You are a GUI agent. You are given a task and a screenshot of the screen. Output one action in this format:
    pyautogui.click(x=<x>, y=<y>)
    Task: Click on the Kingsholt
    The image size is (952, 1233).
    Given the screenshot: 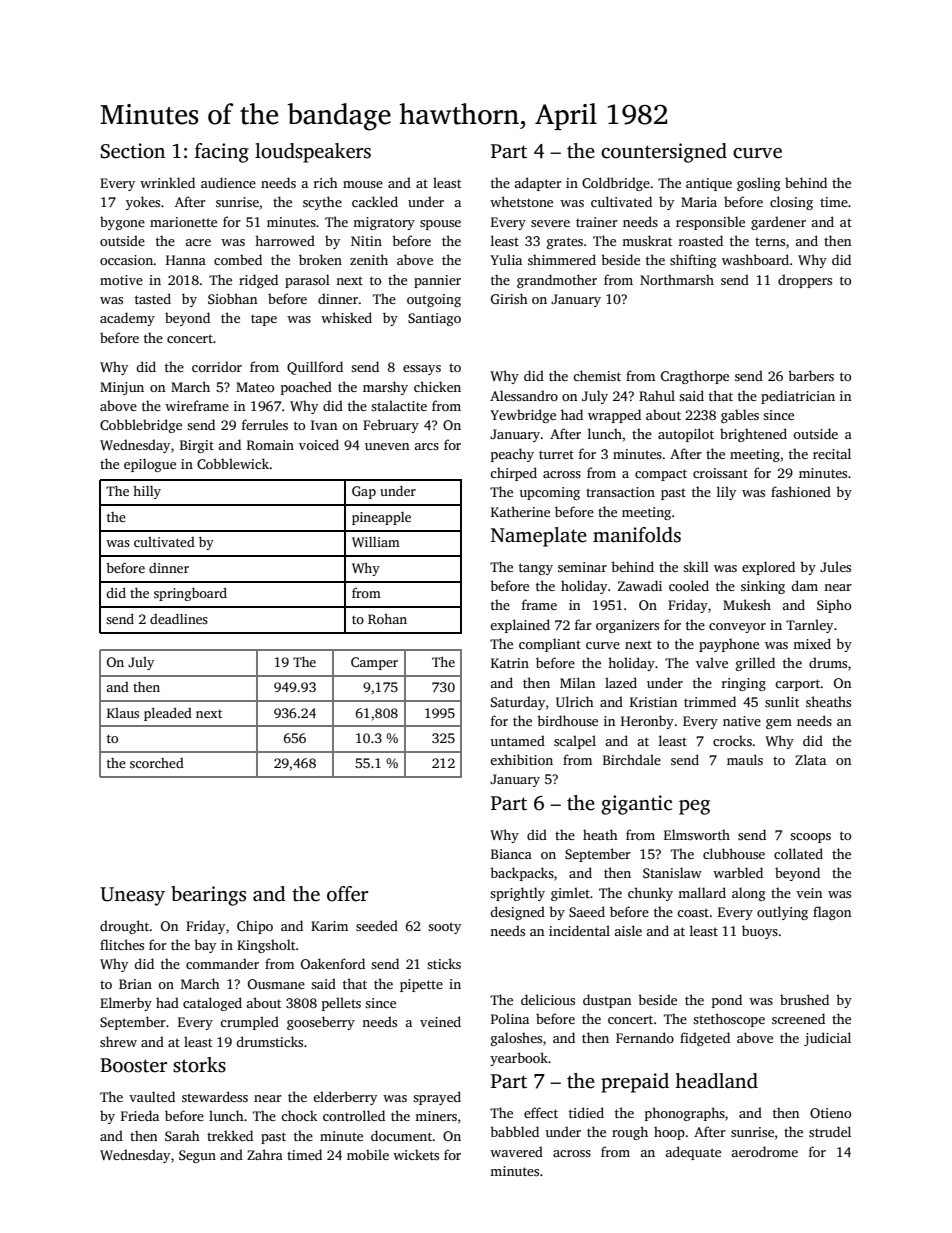 What is the action you would take?
    pyautogui.click(x=266, y=946)
